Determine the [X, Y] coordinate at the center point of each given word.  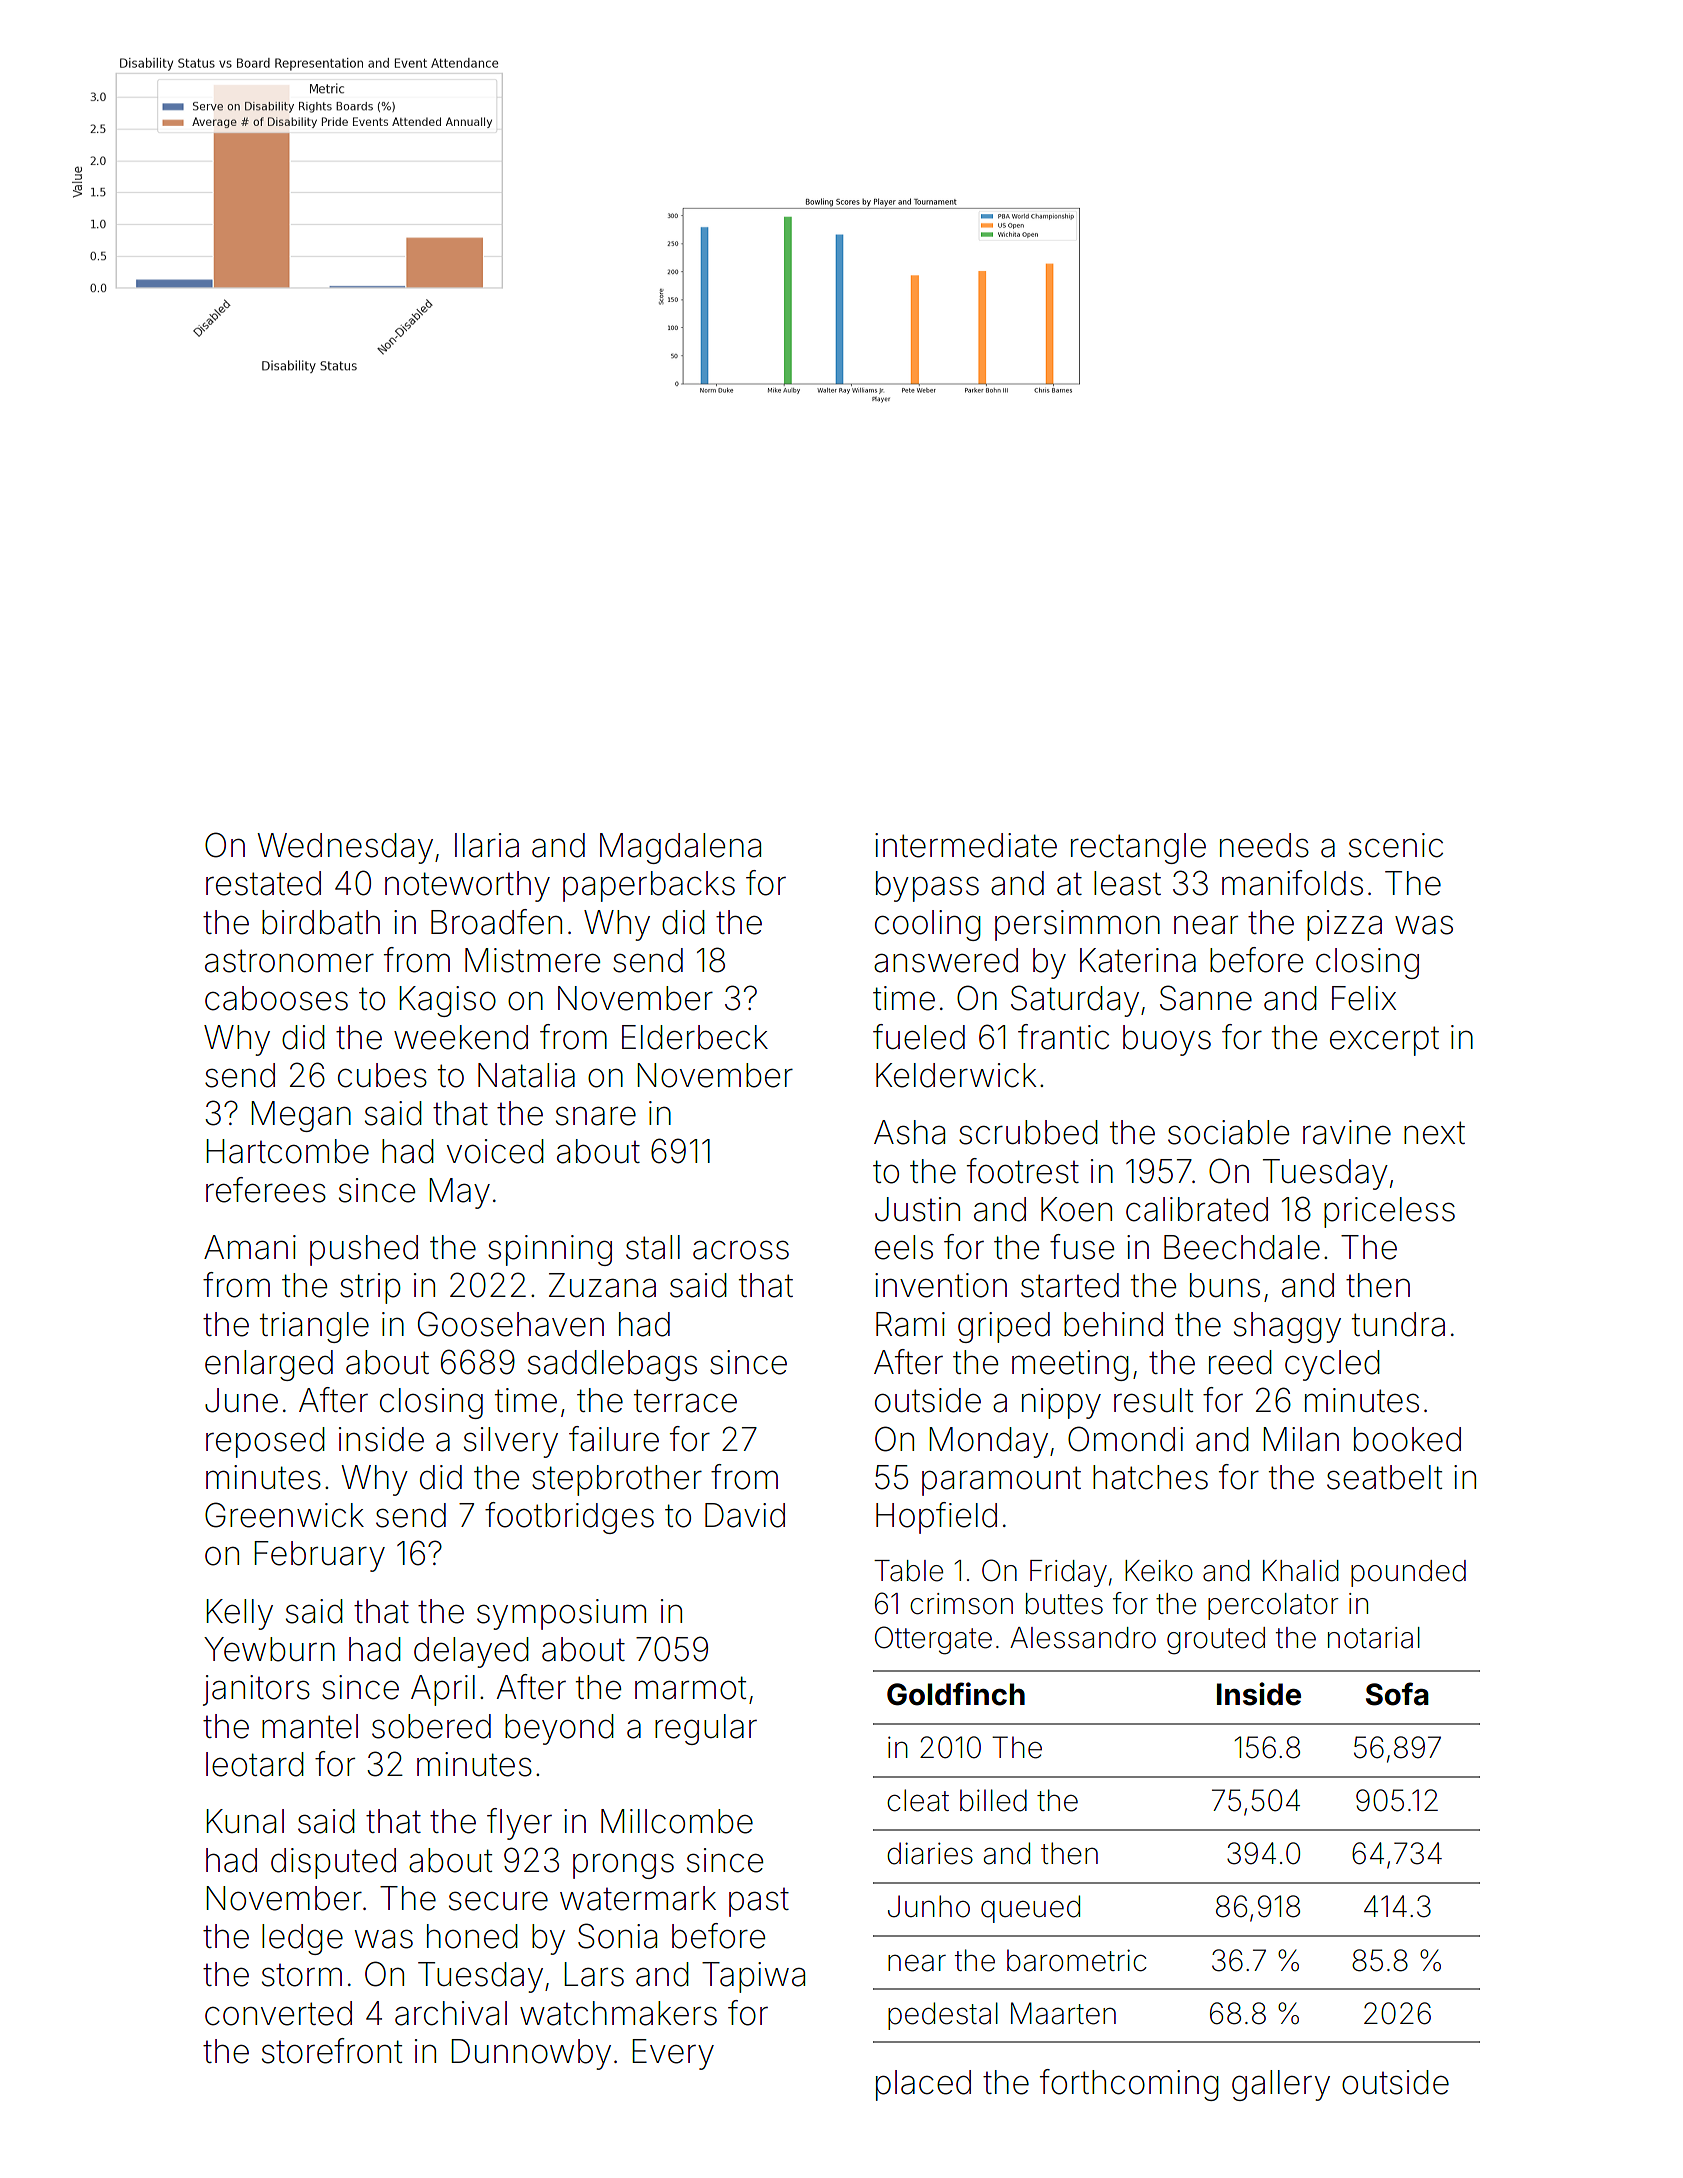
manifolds [1292, 883]
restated [263, 883]
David [745, 1515]
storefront [332, 2051]
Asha [909, 1132]
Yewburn [269, 1649]
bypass [927, 886]
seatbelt [1384, 1477]
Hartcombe [287, 1151]
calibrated [1197, 1209]
